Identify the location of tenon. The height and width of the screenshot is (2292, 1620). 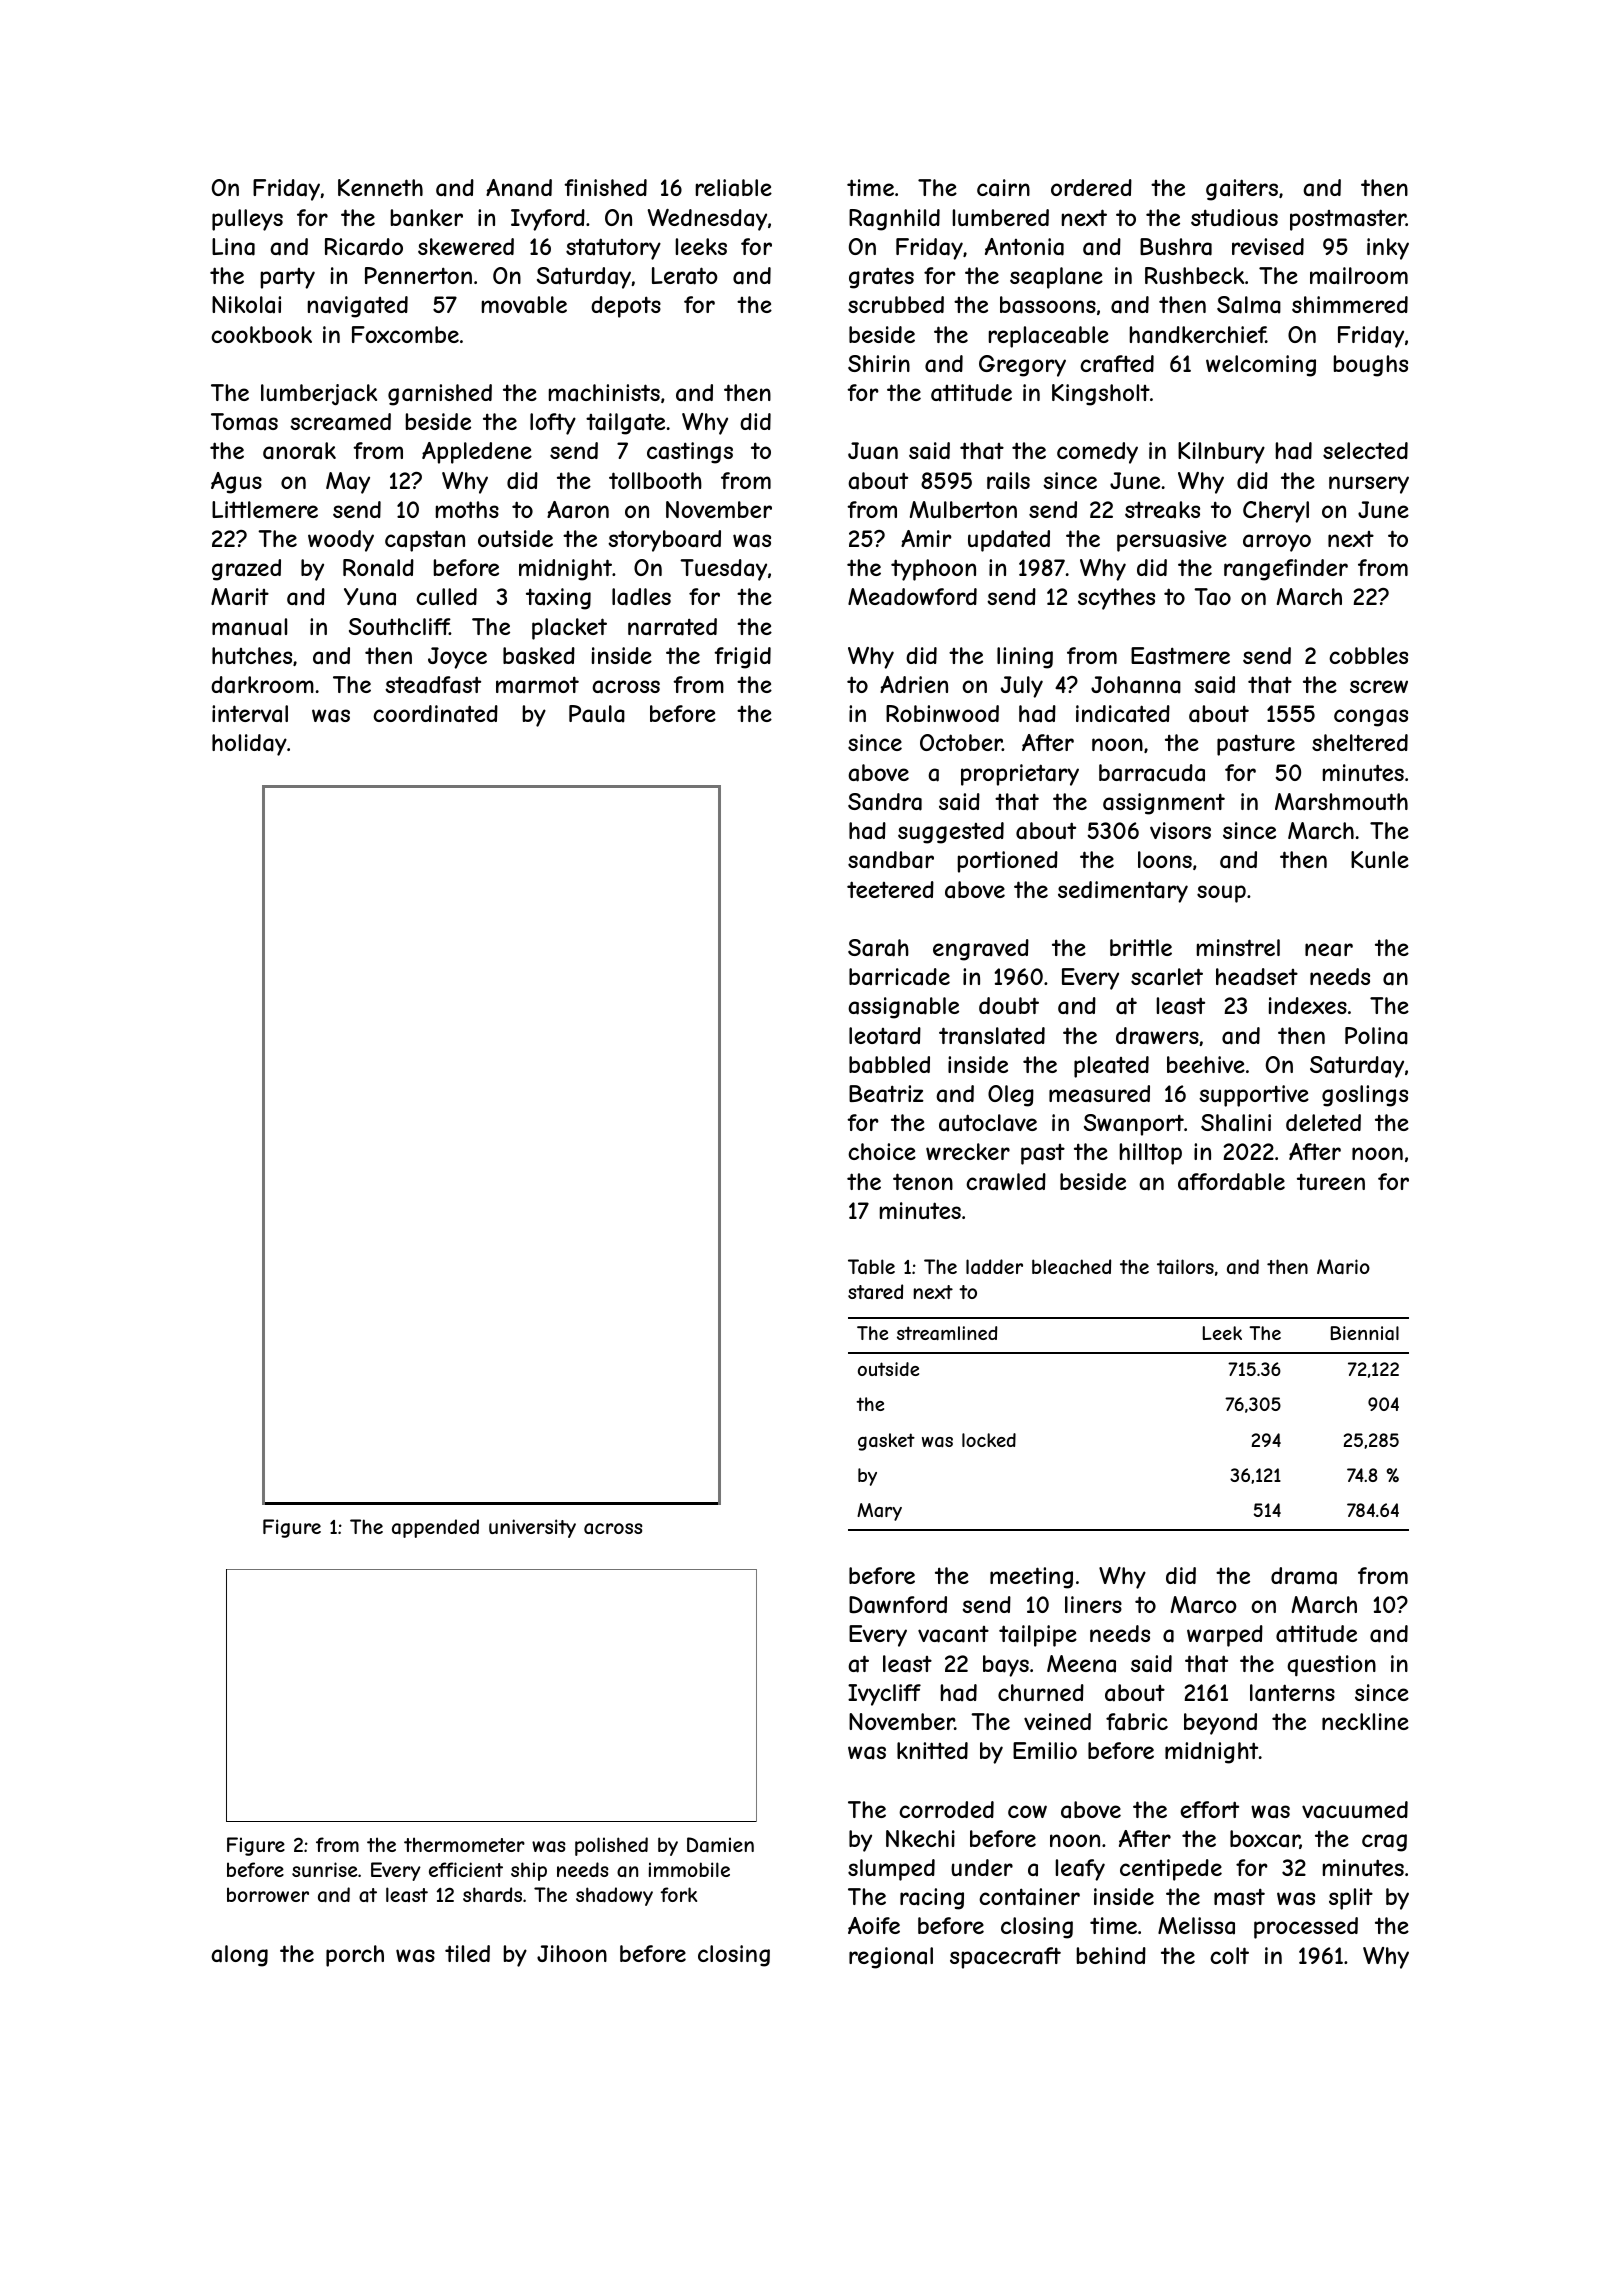
(923, 1181).
